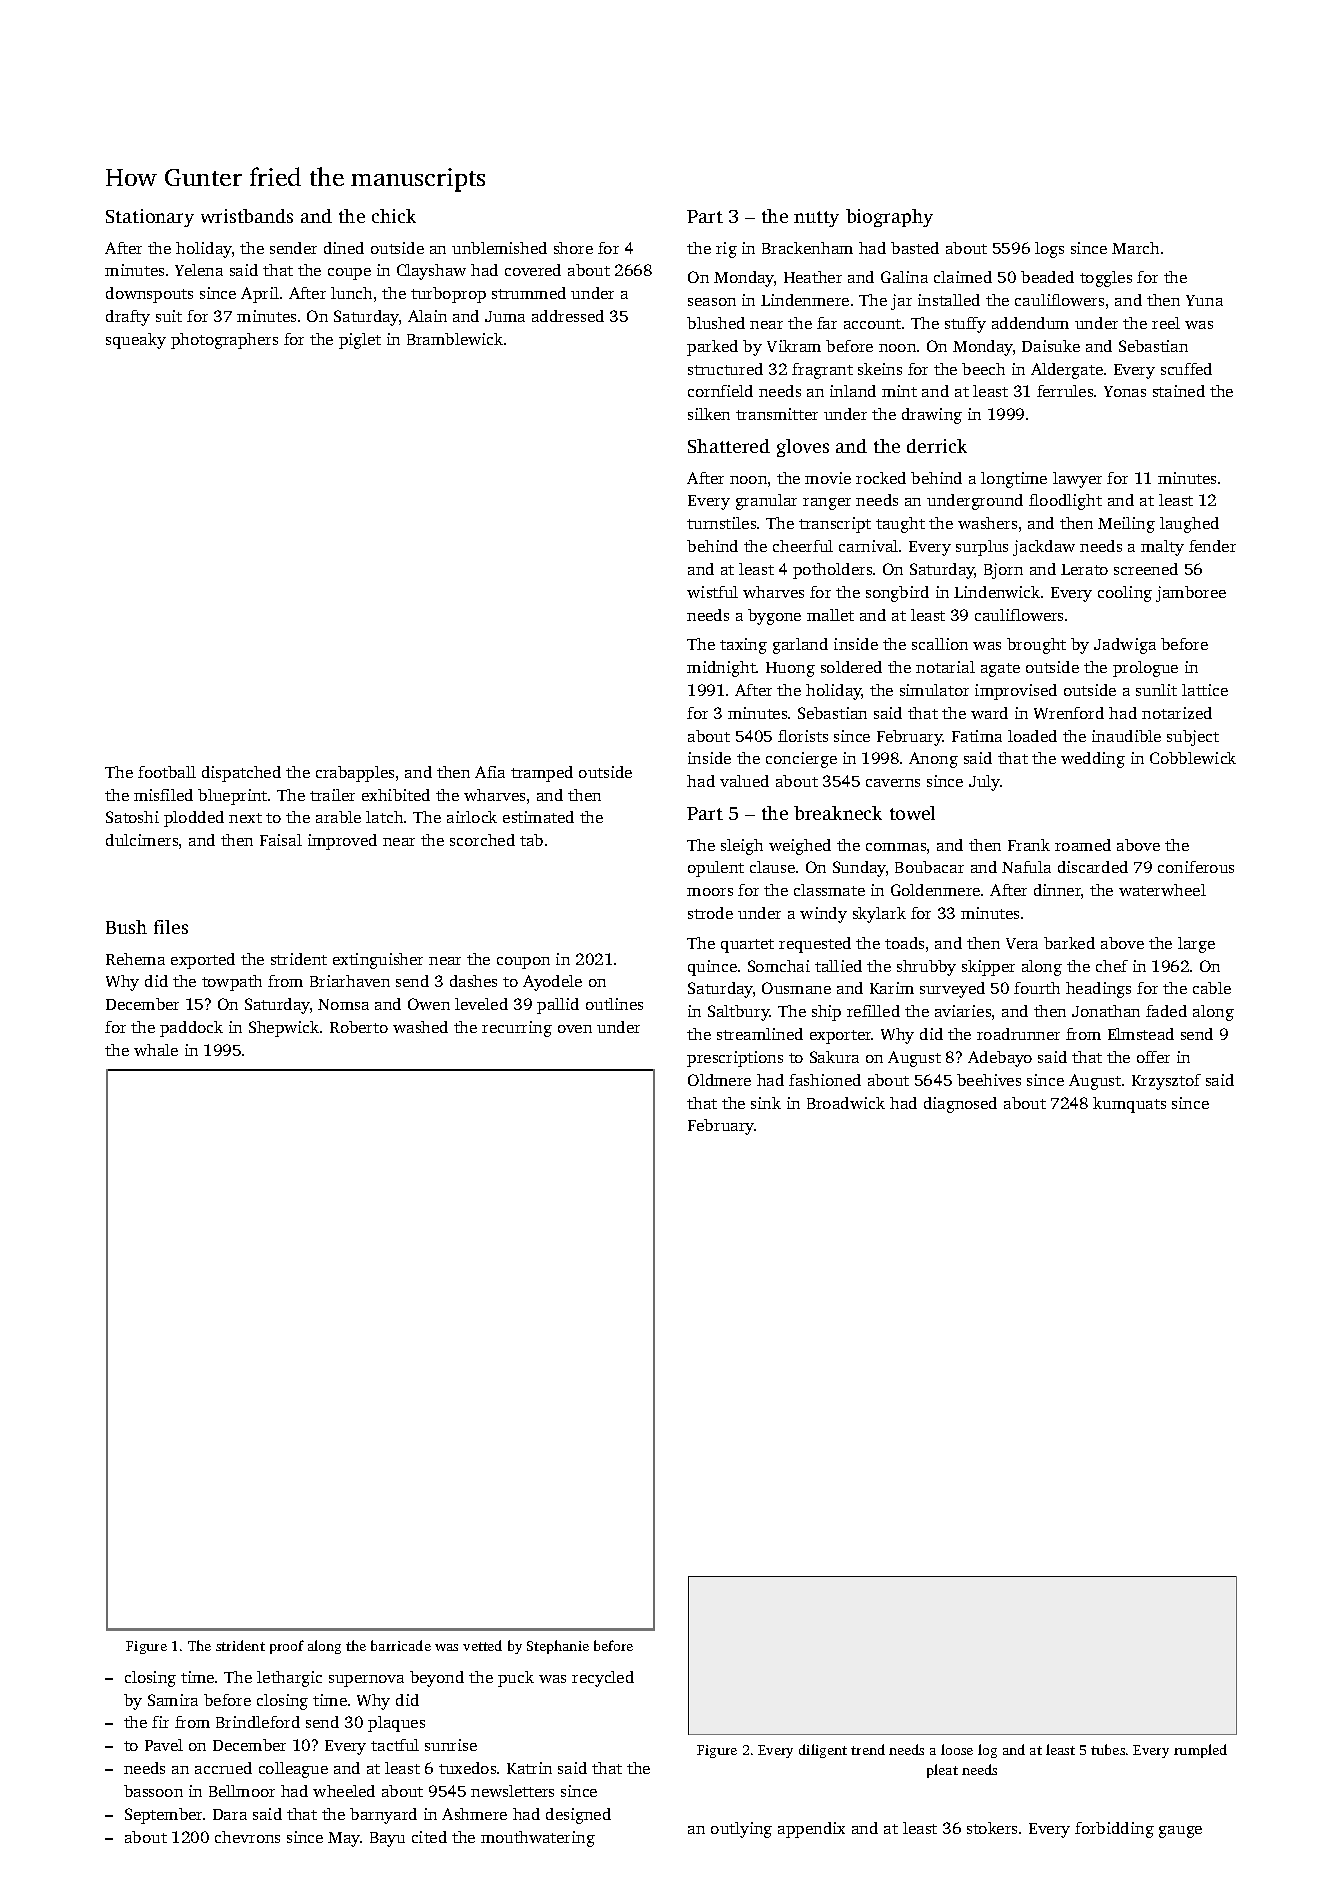 The image size is (1343, 1899). What do you see at coordinates (1129, 1105) in the page?
I see `kumquats` at bounding box center [1129, 1105].
